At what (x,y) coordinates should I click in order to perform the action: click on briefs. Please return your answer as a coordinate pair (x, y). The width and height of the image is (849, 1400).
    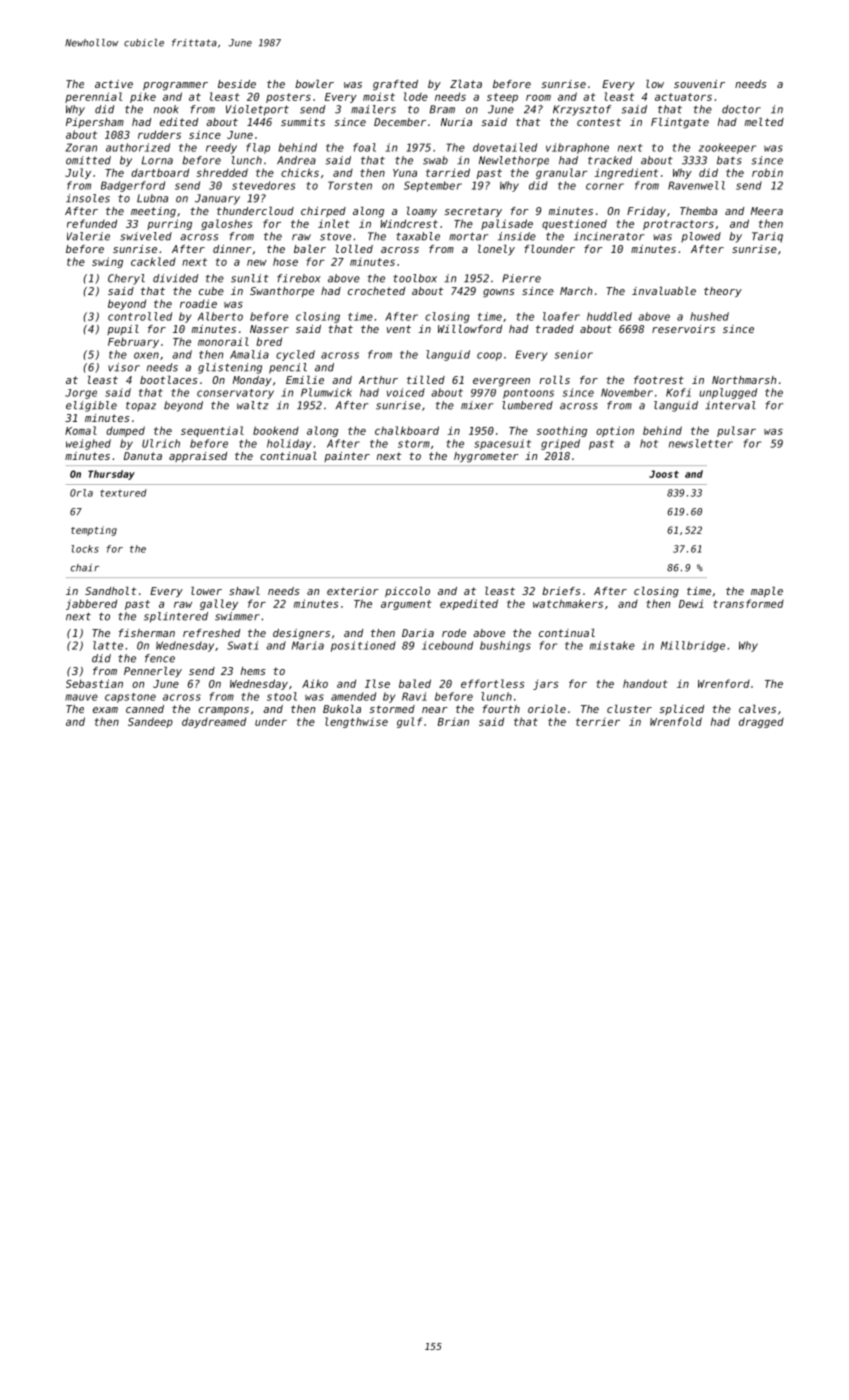
    Looking at the image, I should click on (561, 591).
